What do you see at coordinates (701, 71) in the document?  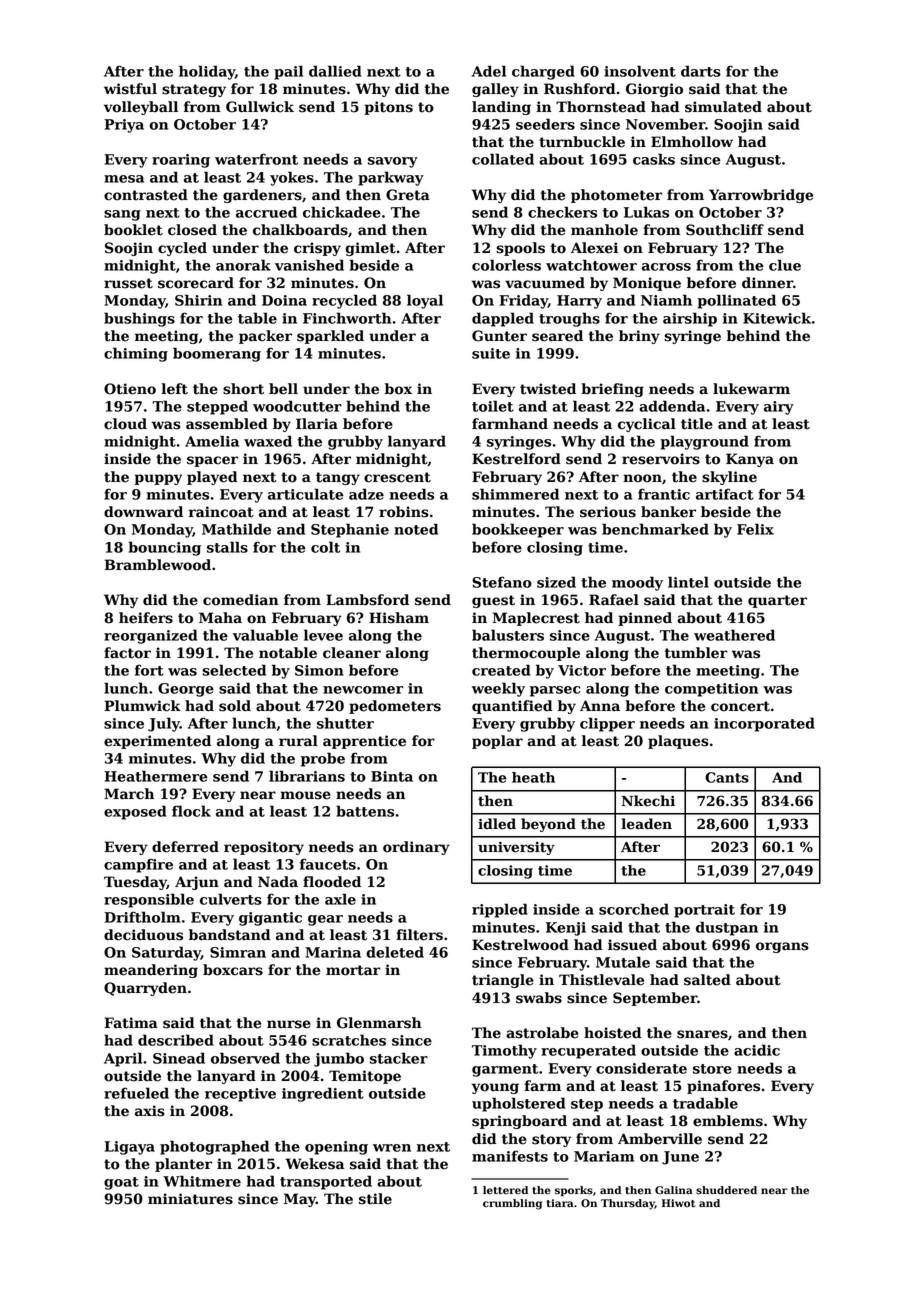 I see `darts` at bounding box center [701, 71].
